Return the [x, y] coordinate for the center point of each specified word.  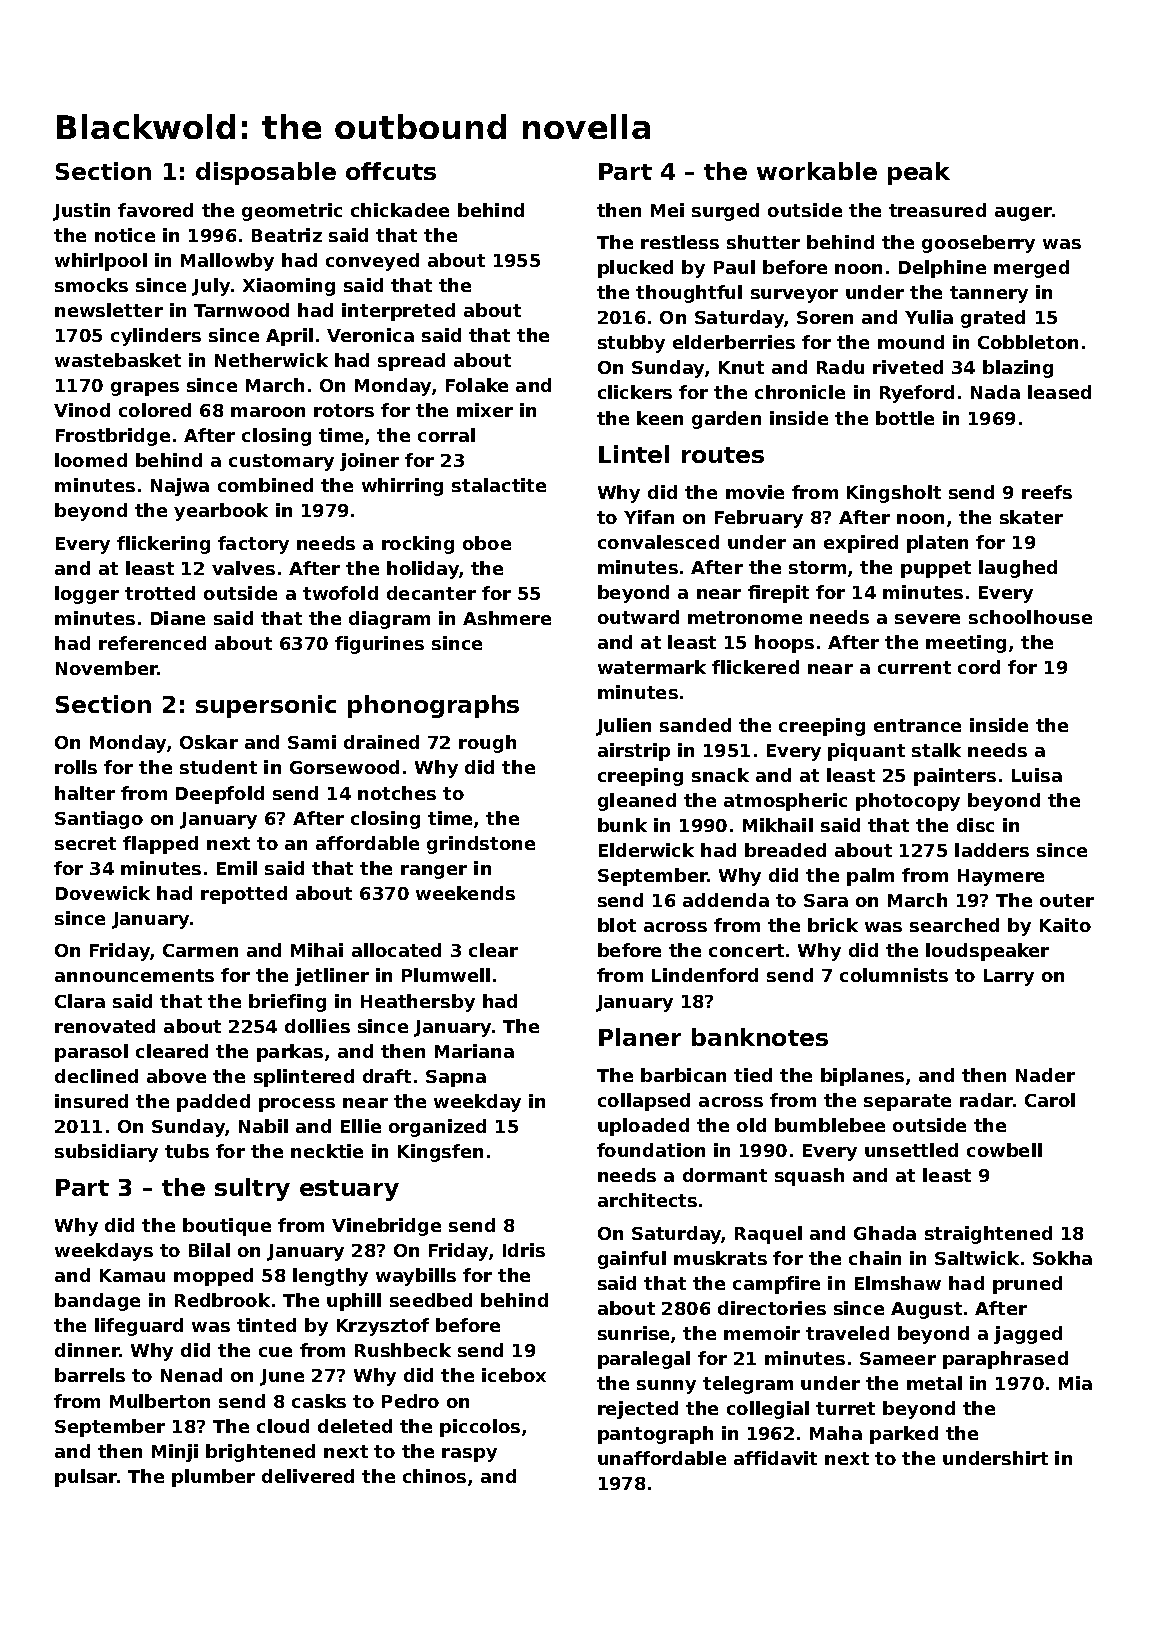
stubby [631, 344]
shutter [763, 242]
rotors [344, 410]
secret [85, 843]
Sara [826, 900]
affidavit [775, 1458]
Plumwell [446, 975]
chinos [434, 1476]
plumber [213, 1478]
